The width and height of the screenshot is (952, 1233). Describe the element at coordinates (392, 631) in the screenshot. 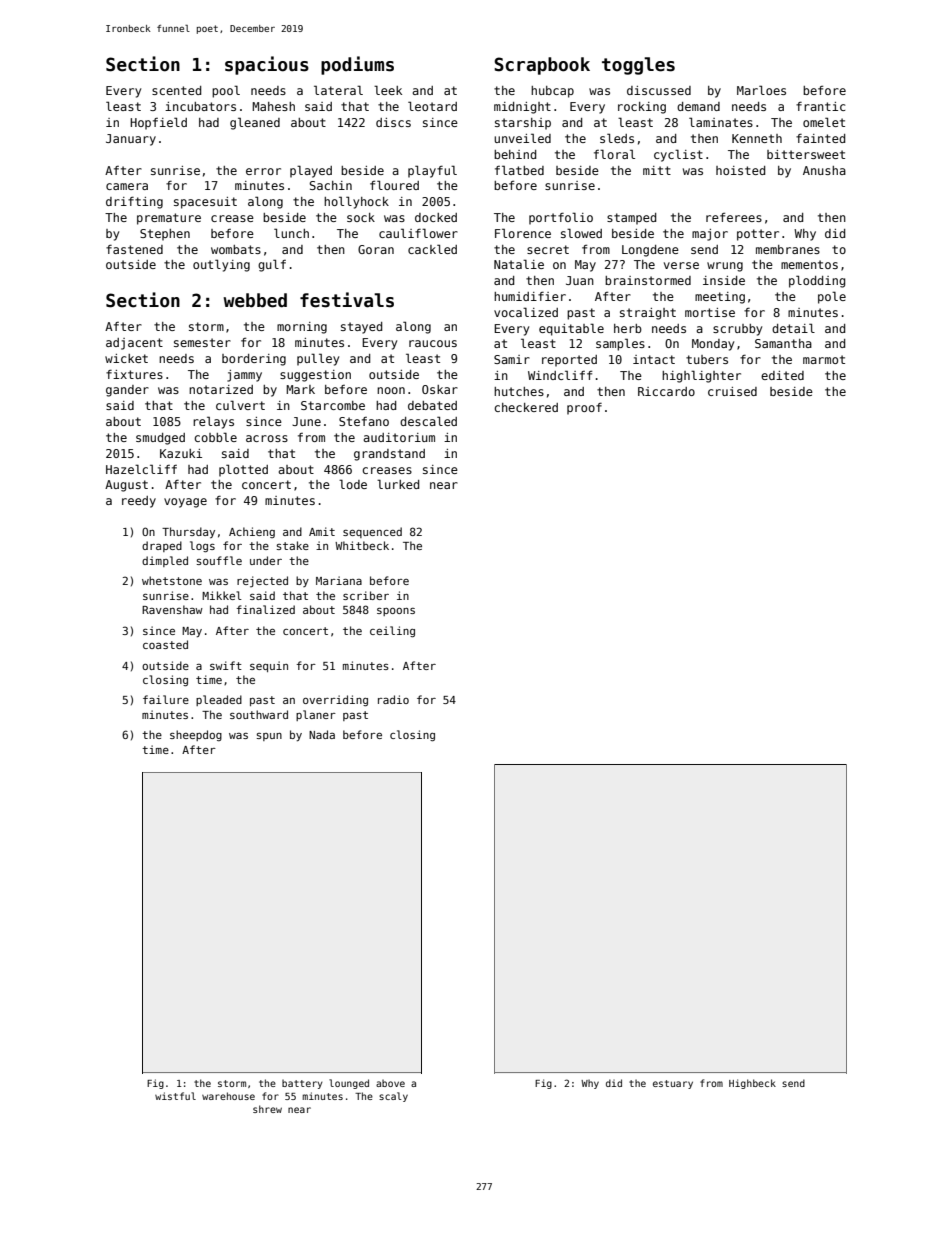

I see `ceiling` at that location.
